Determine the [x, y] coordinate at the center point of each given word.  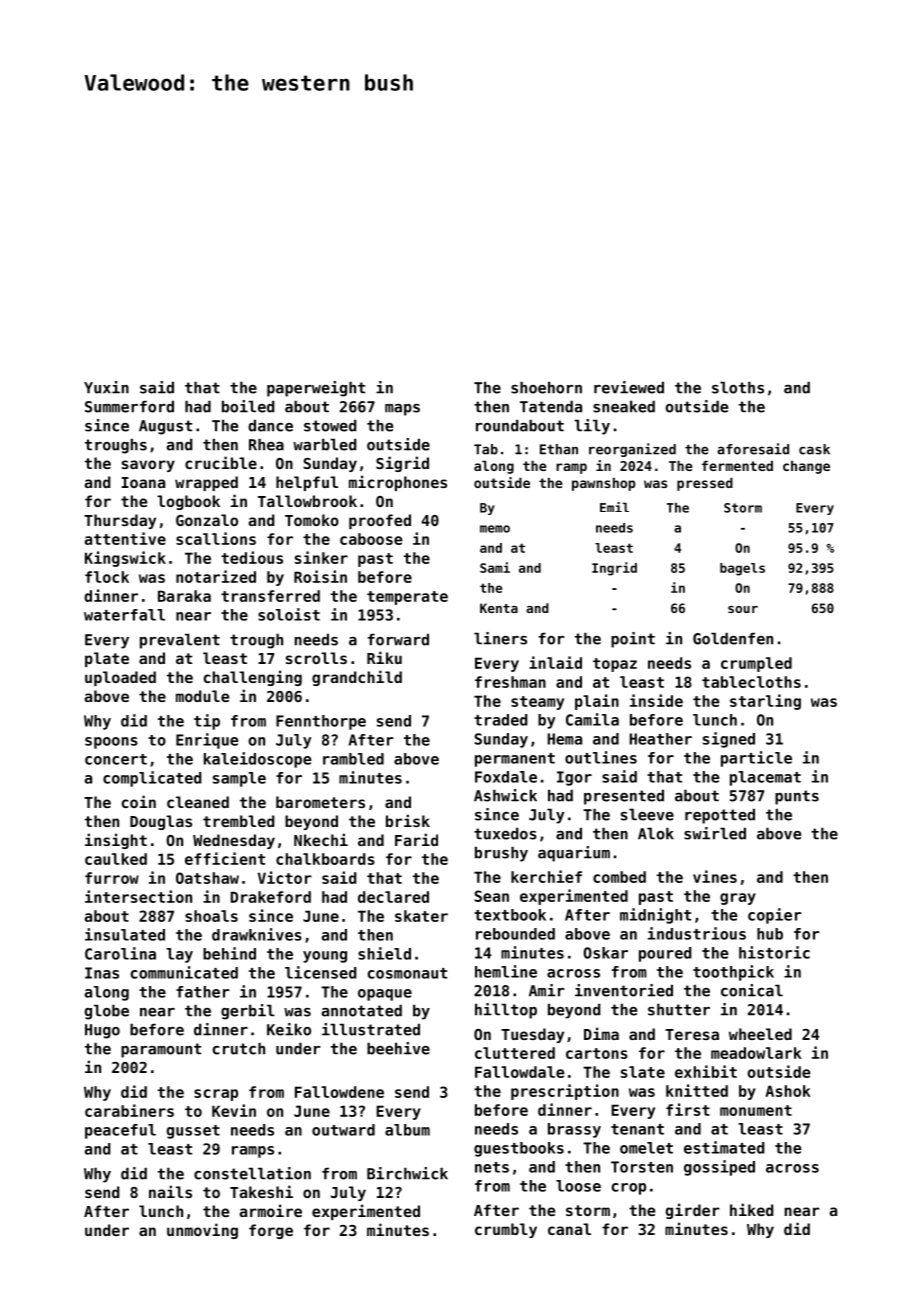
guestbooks [519, 1149]
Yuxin [106, 387]
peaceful [120, 1131]
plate [107, 659]
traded [501, 720]
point [633, 640]
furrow [112, 878]
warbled [325, 444]
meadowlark [756, 1053]
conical [752, 990]
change [806, 467]
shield [384, 953]
